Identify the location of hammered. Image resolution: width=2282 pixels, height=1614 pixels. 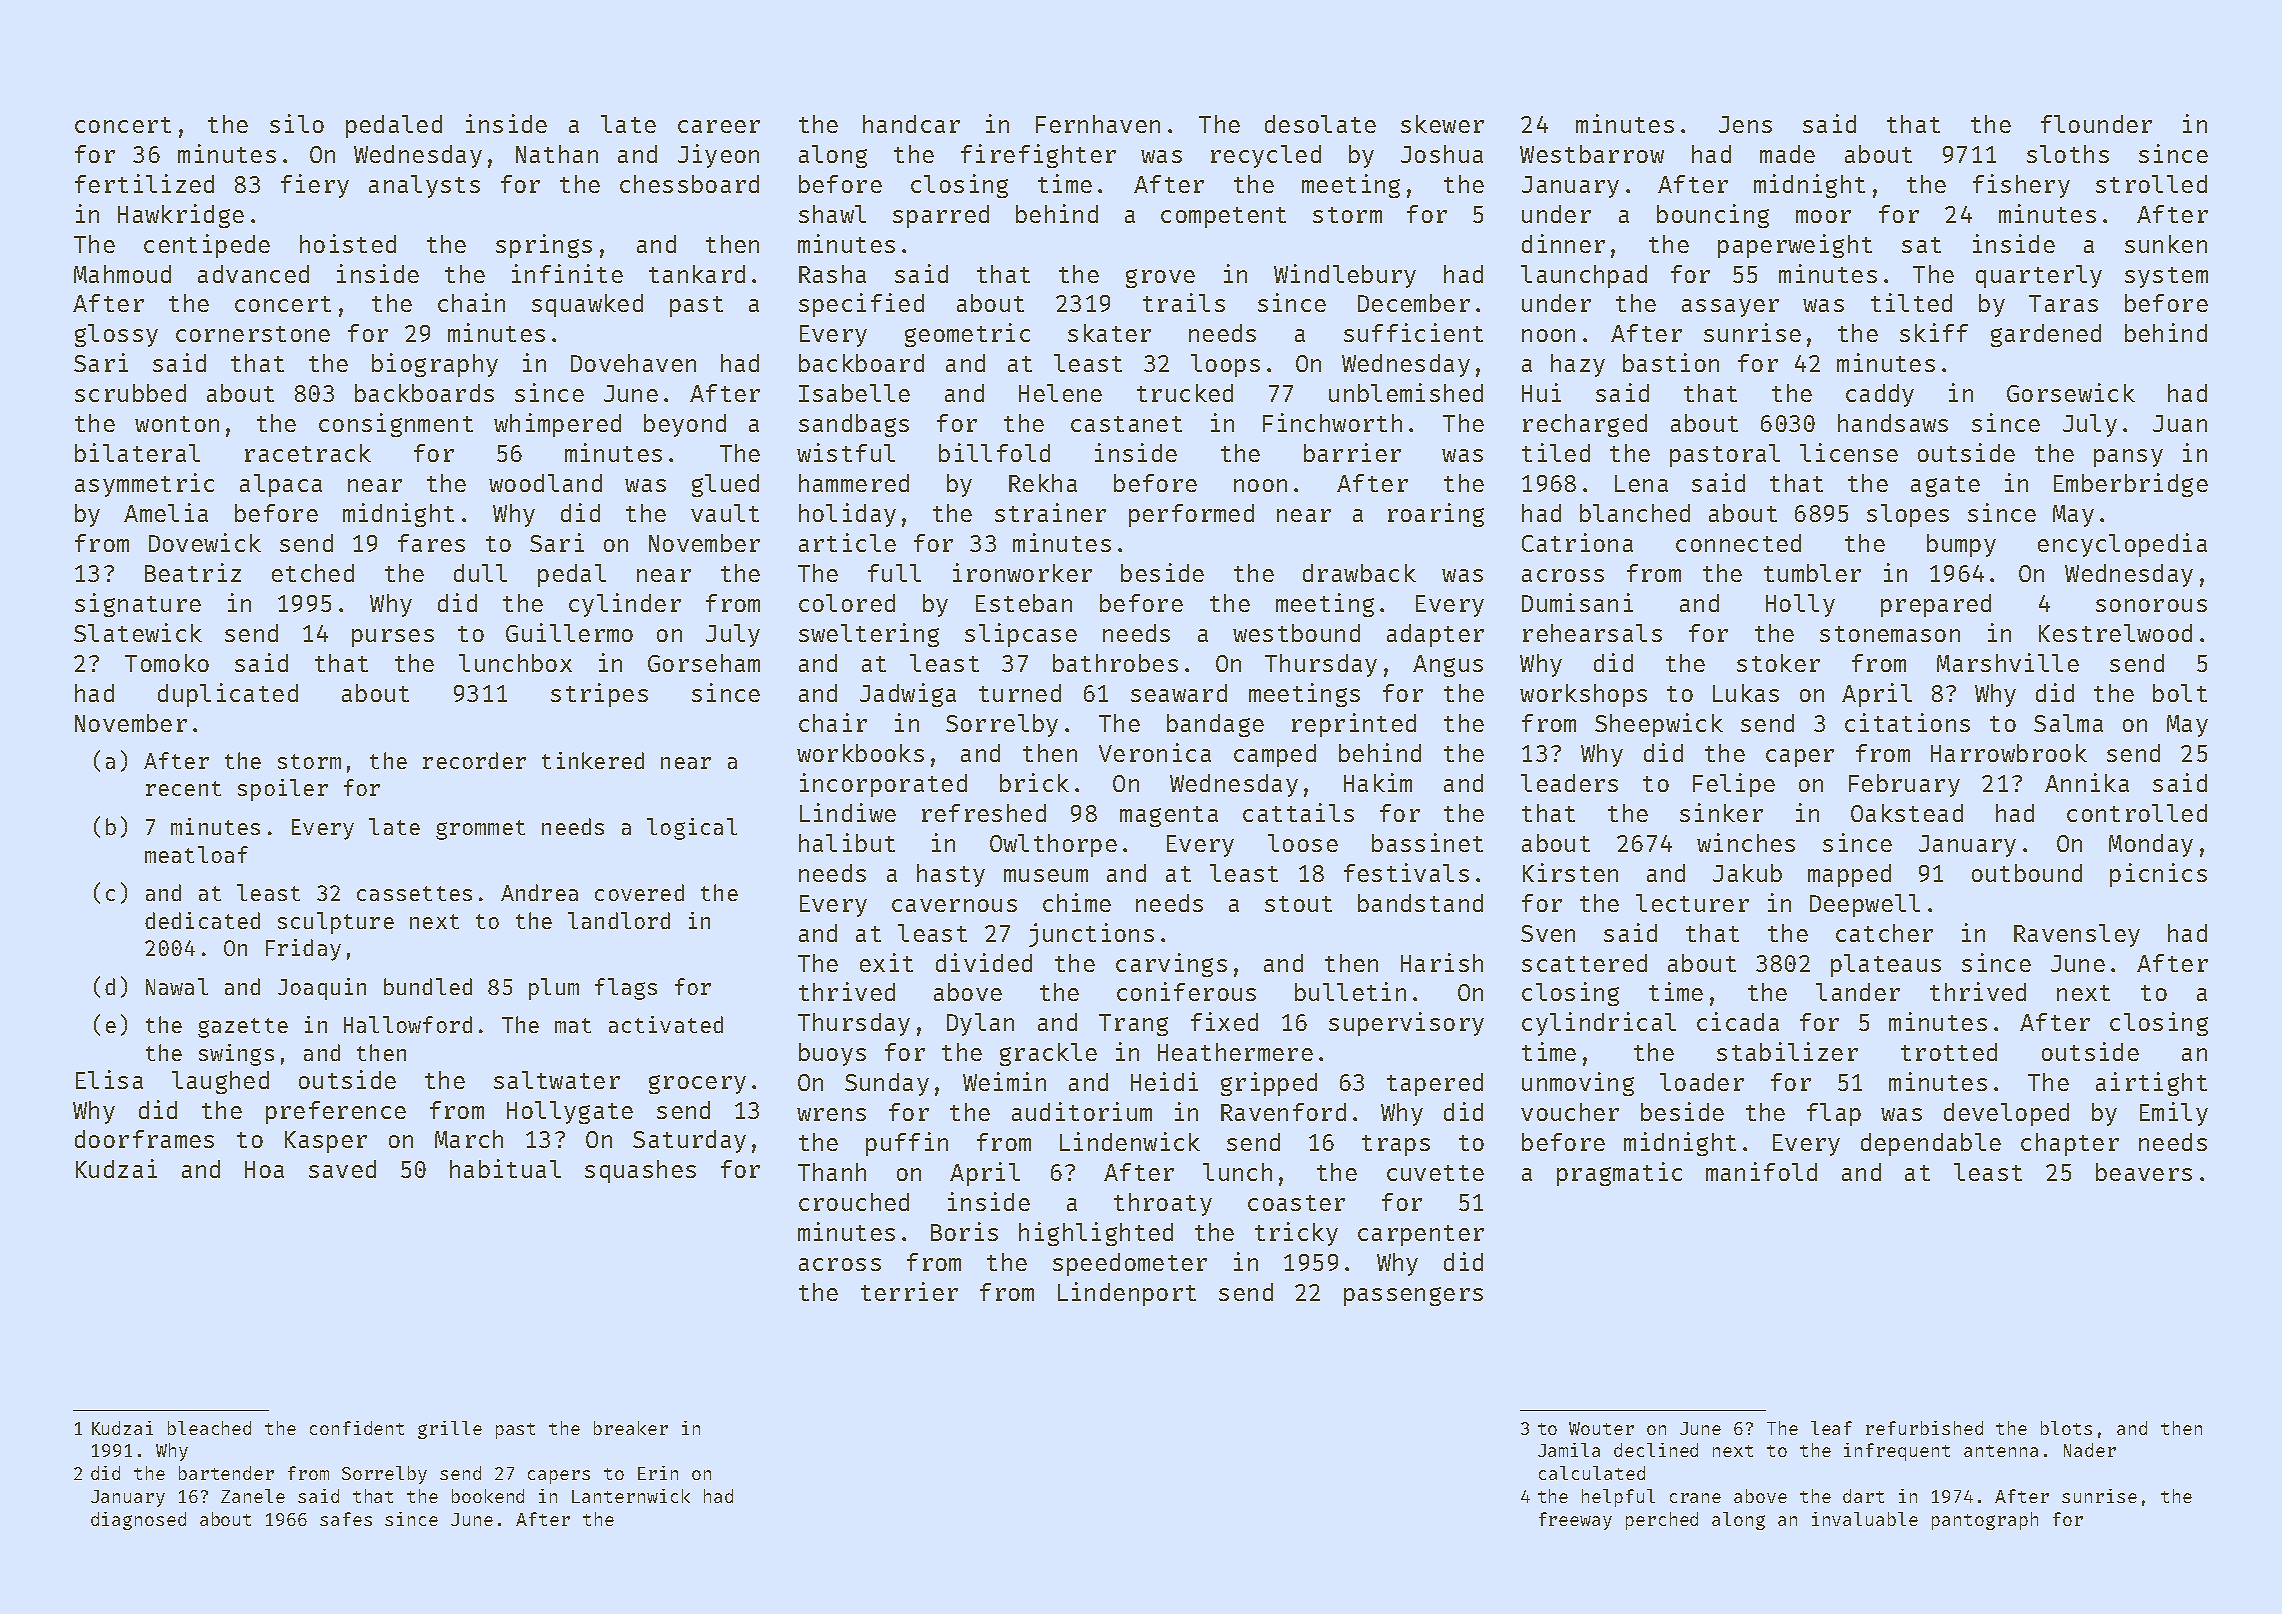
(854, 483).
